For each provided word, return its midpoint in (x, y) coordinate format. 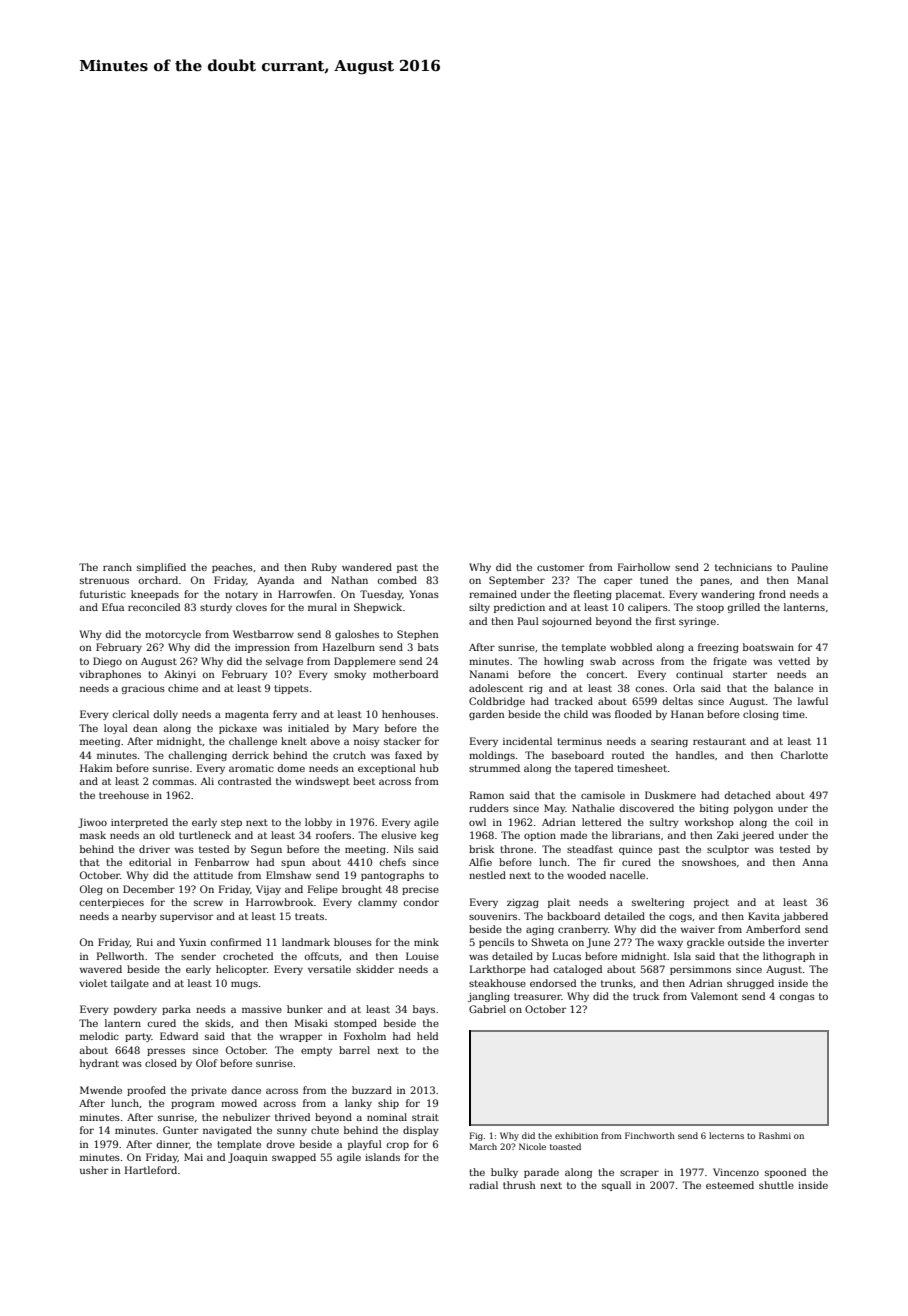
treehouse (124, 795)
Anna (815, 862)
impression (262, 648)
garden (487, 715)
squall (616, 1186)
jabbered (805, 917)
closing (761, 715)
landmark (306, 942)
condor (421, 902)
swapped (294, 1158)
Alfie (480, 862)
